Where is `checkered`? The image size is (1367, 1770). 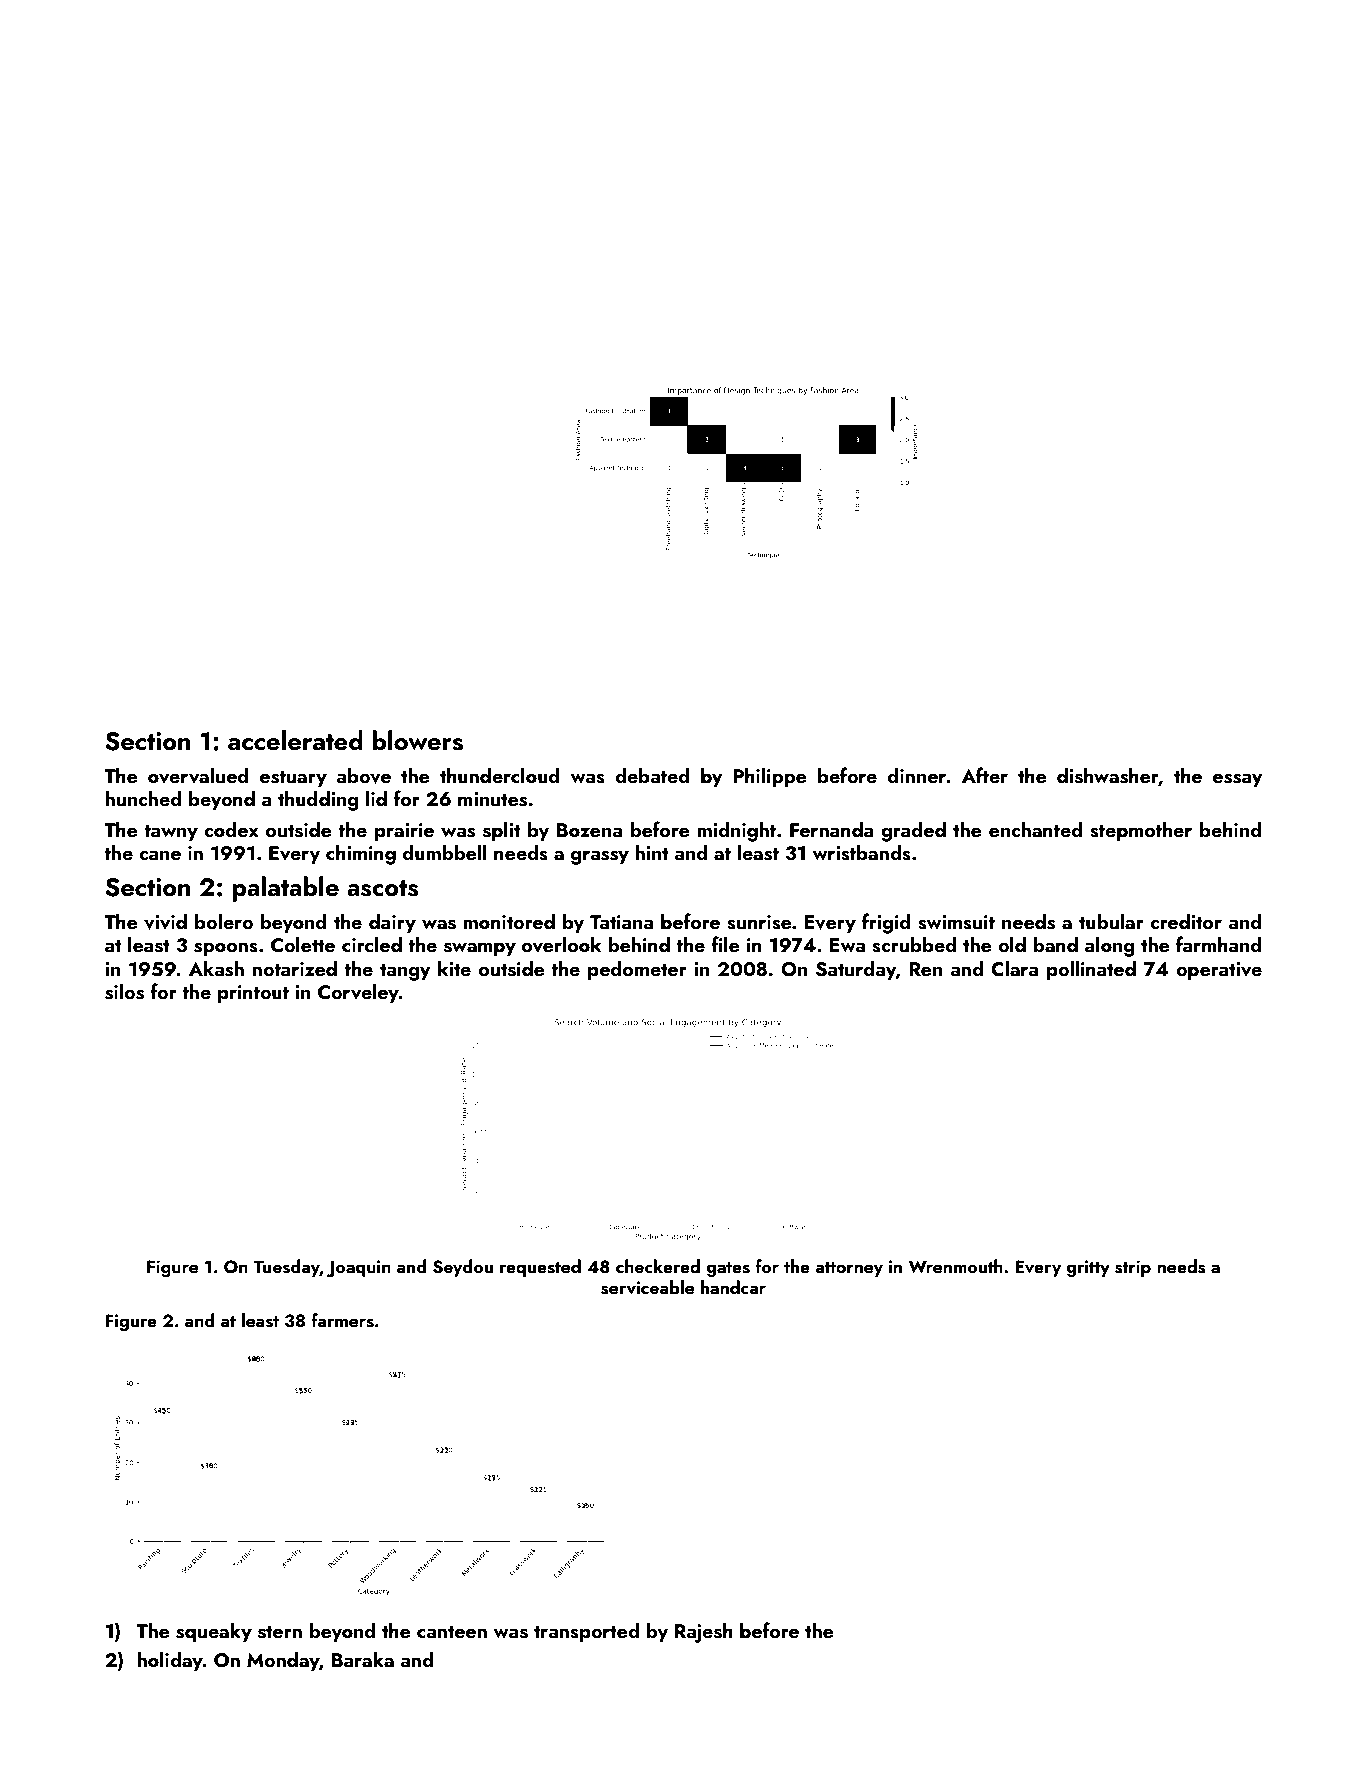 checkered is located at coordinates (658, 1266).
